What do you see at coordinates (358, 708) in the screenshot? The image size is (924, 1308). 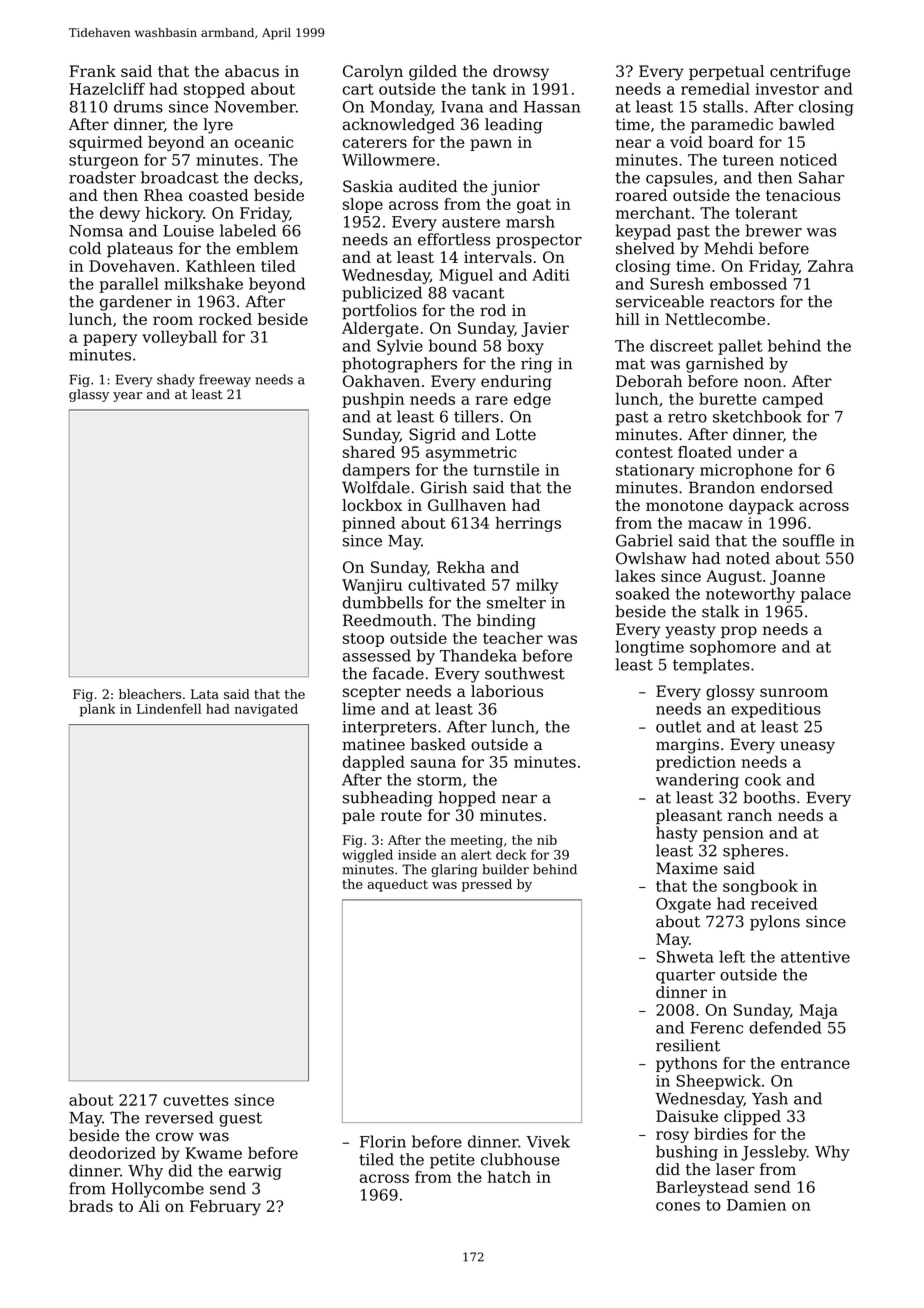 I see `lime` at bounding box center [358, 708].
